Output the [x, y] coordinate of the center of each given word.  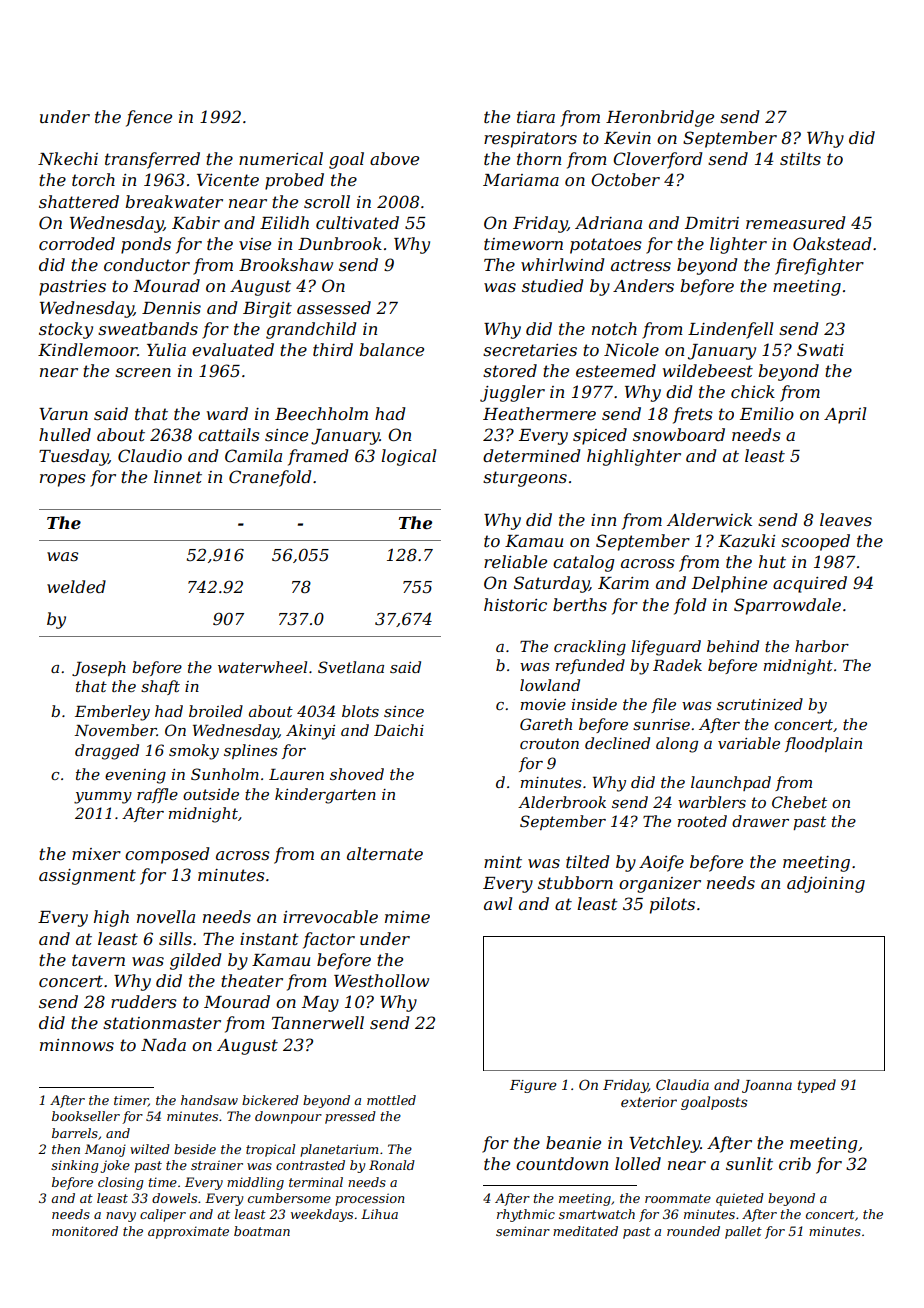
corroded [77, 243]
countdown [562, 1163]
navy [121, 1217]
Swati [820, 349]
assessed [334, 307]
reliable [515, 561]
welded [76, 586]
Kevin [627, 138]
